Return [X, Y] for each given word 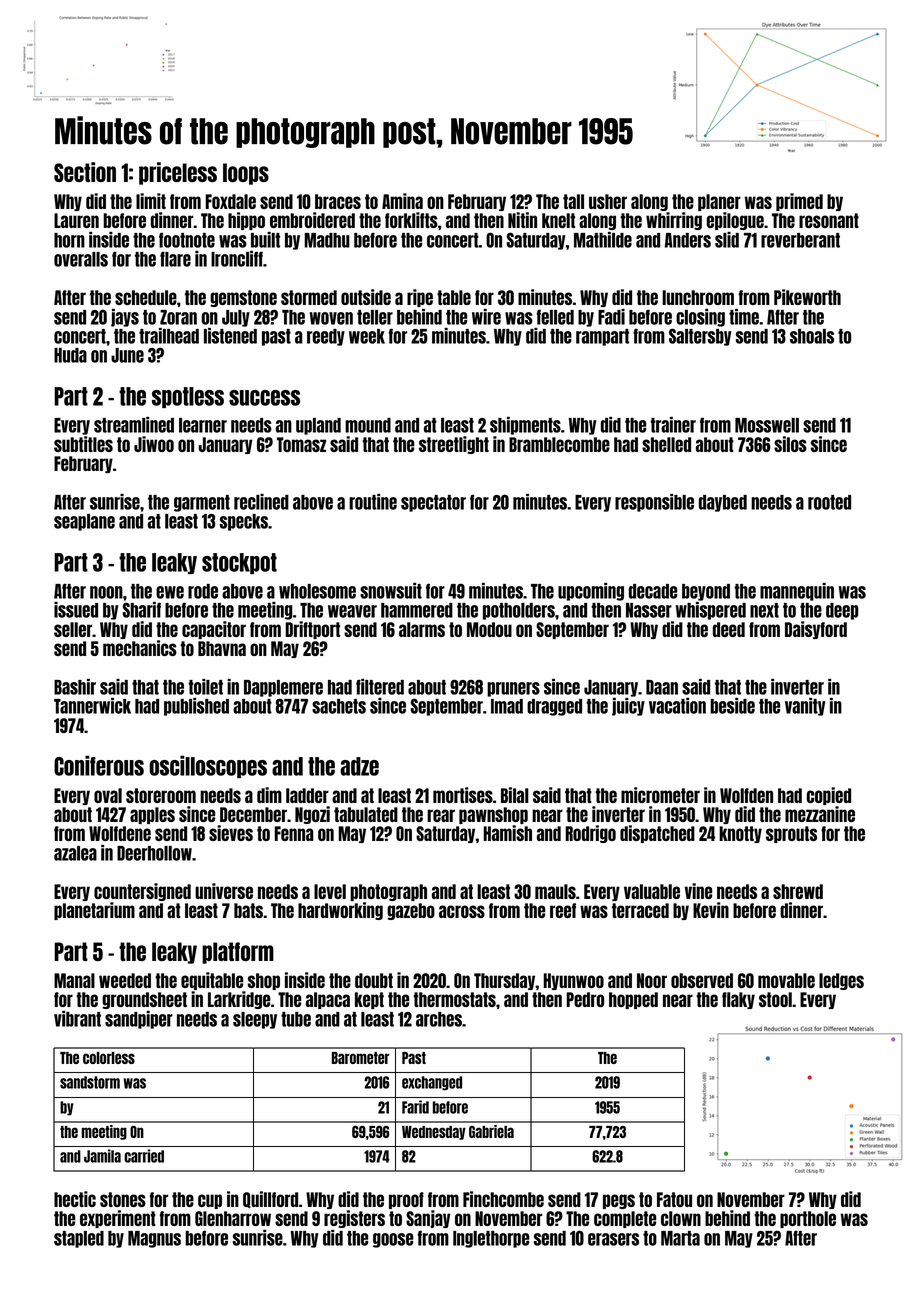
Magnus [154, 1239]
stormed [309, 297]
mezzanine [820, 814]
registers [354, 1219]
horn [69, 240]
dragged [554, 707]
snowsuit [391, 591]
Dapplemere [283, 688]
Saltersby [700, 337]
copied [829, 796]
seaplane [84, 522]
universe [224, 891]
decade [653, 591]
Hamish [507, 833]
